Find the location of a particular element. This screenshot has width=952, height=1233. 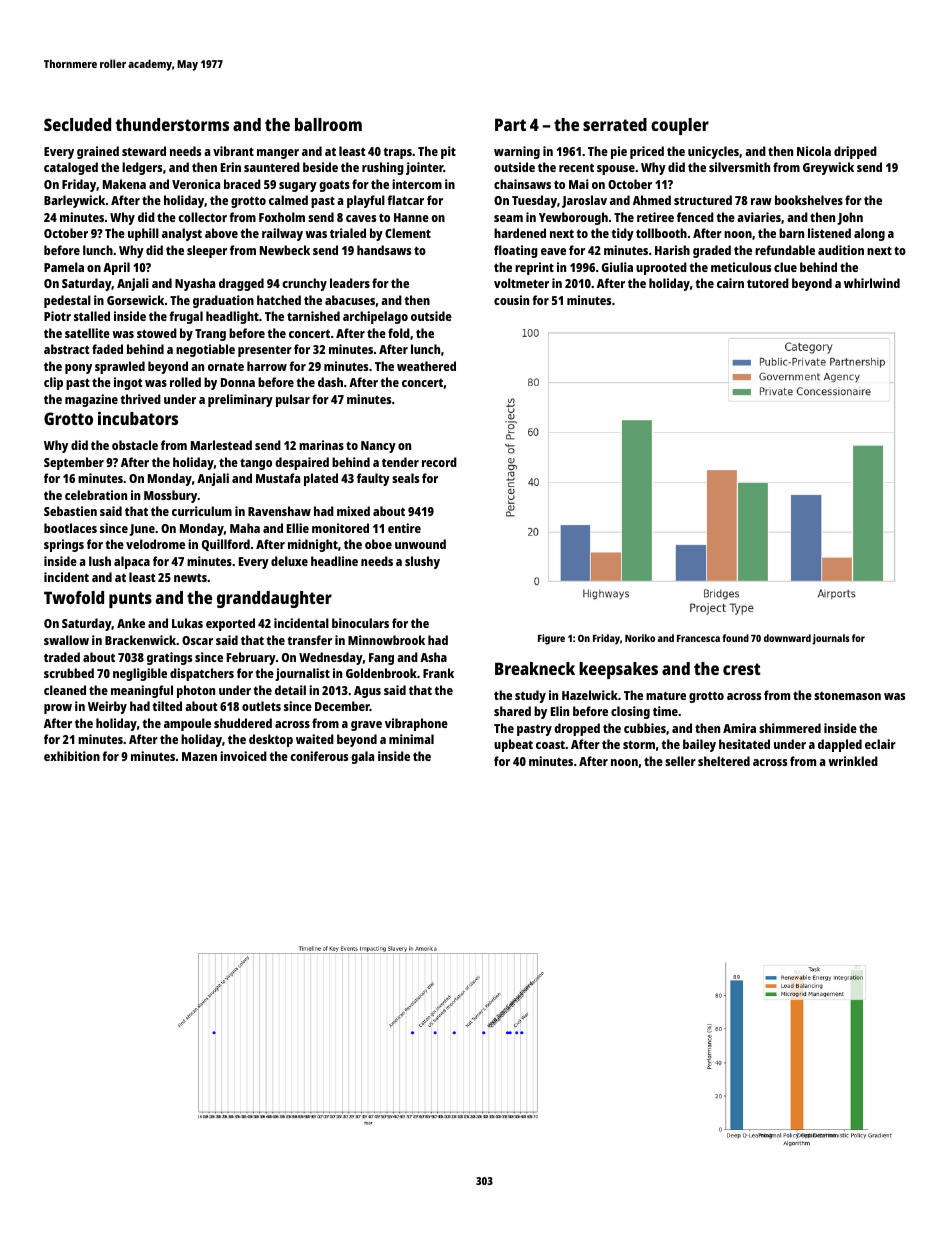

celebration is located at coordinates (96, 495).
